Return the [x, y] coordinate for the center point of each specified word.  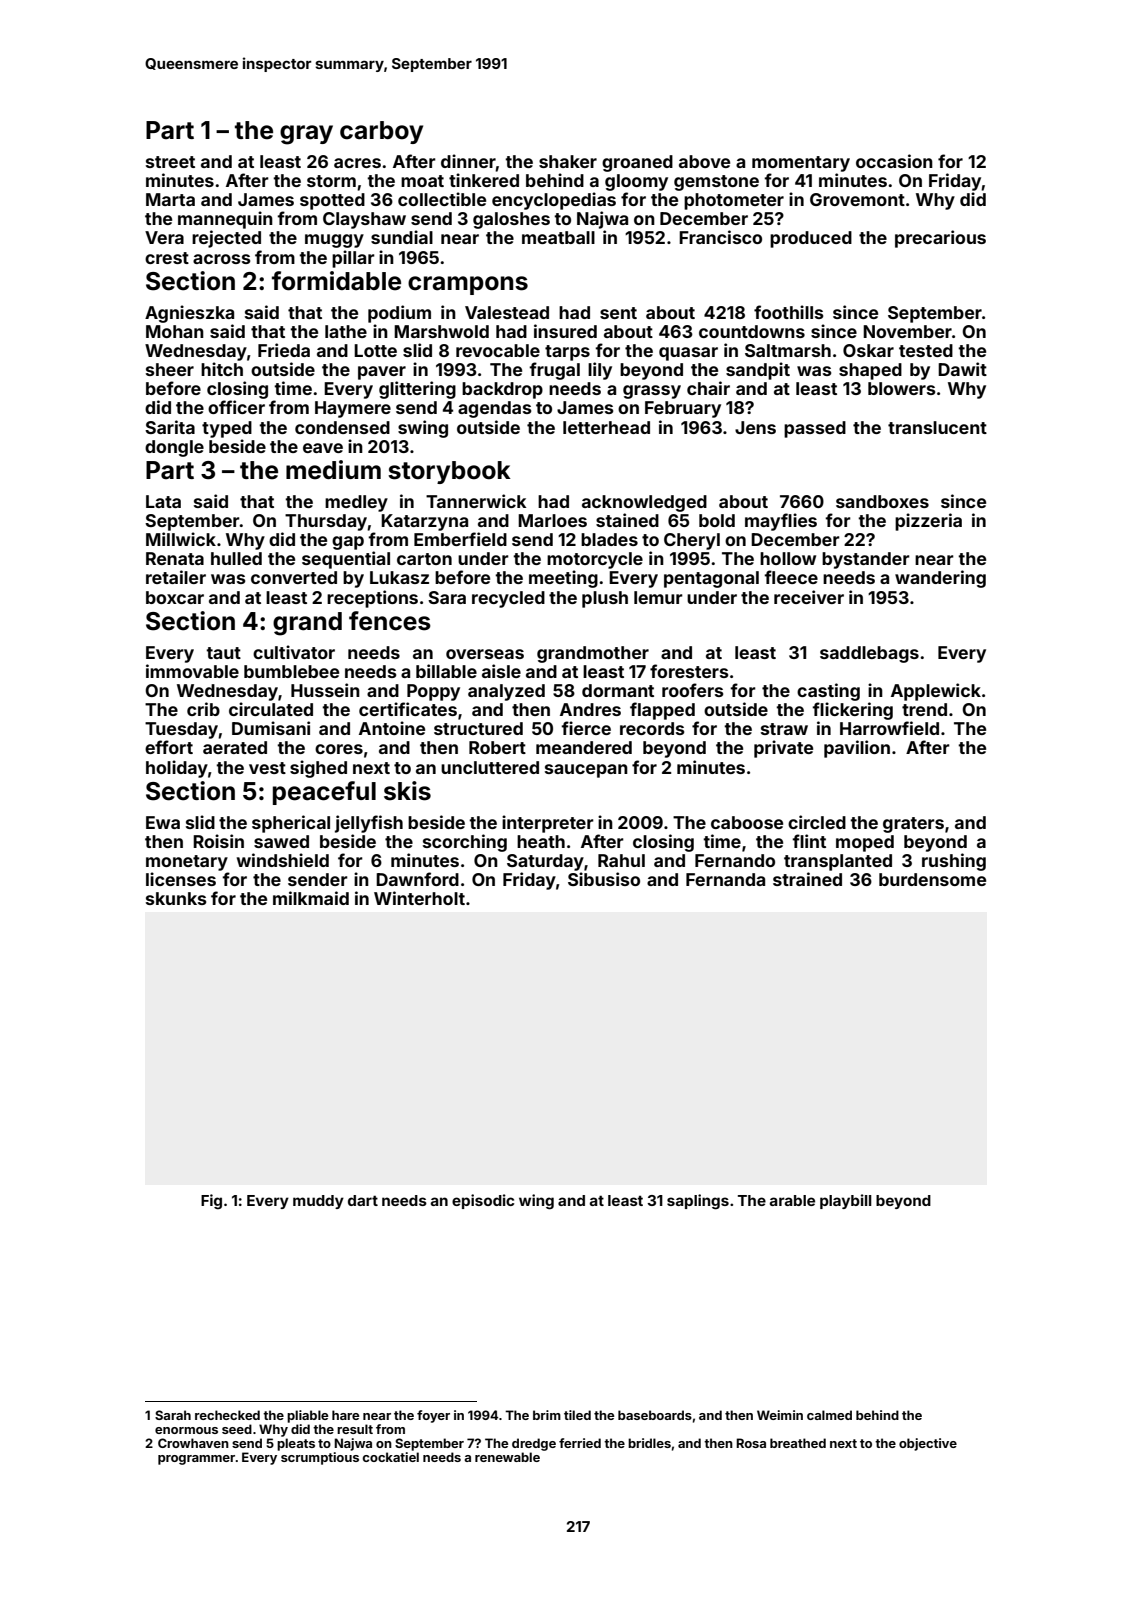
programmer [196, 1460]
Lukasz [399, 577]
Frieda [284, 350]
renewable [507, 1457]
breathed [798, 1443]
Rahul [621, 860]
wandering [940, 579]
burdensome [932, 879]
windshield [283, 860]
